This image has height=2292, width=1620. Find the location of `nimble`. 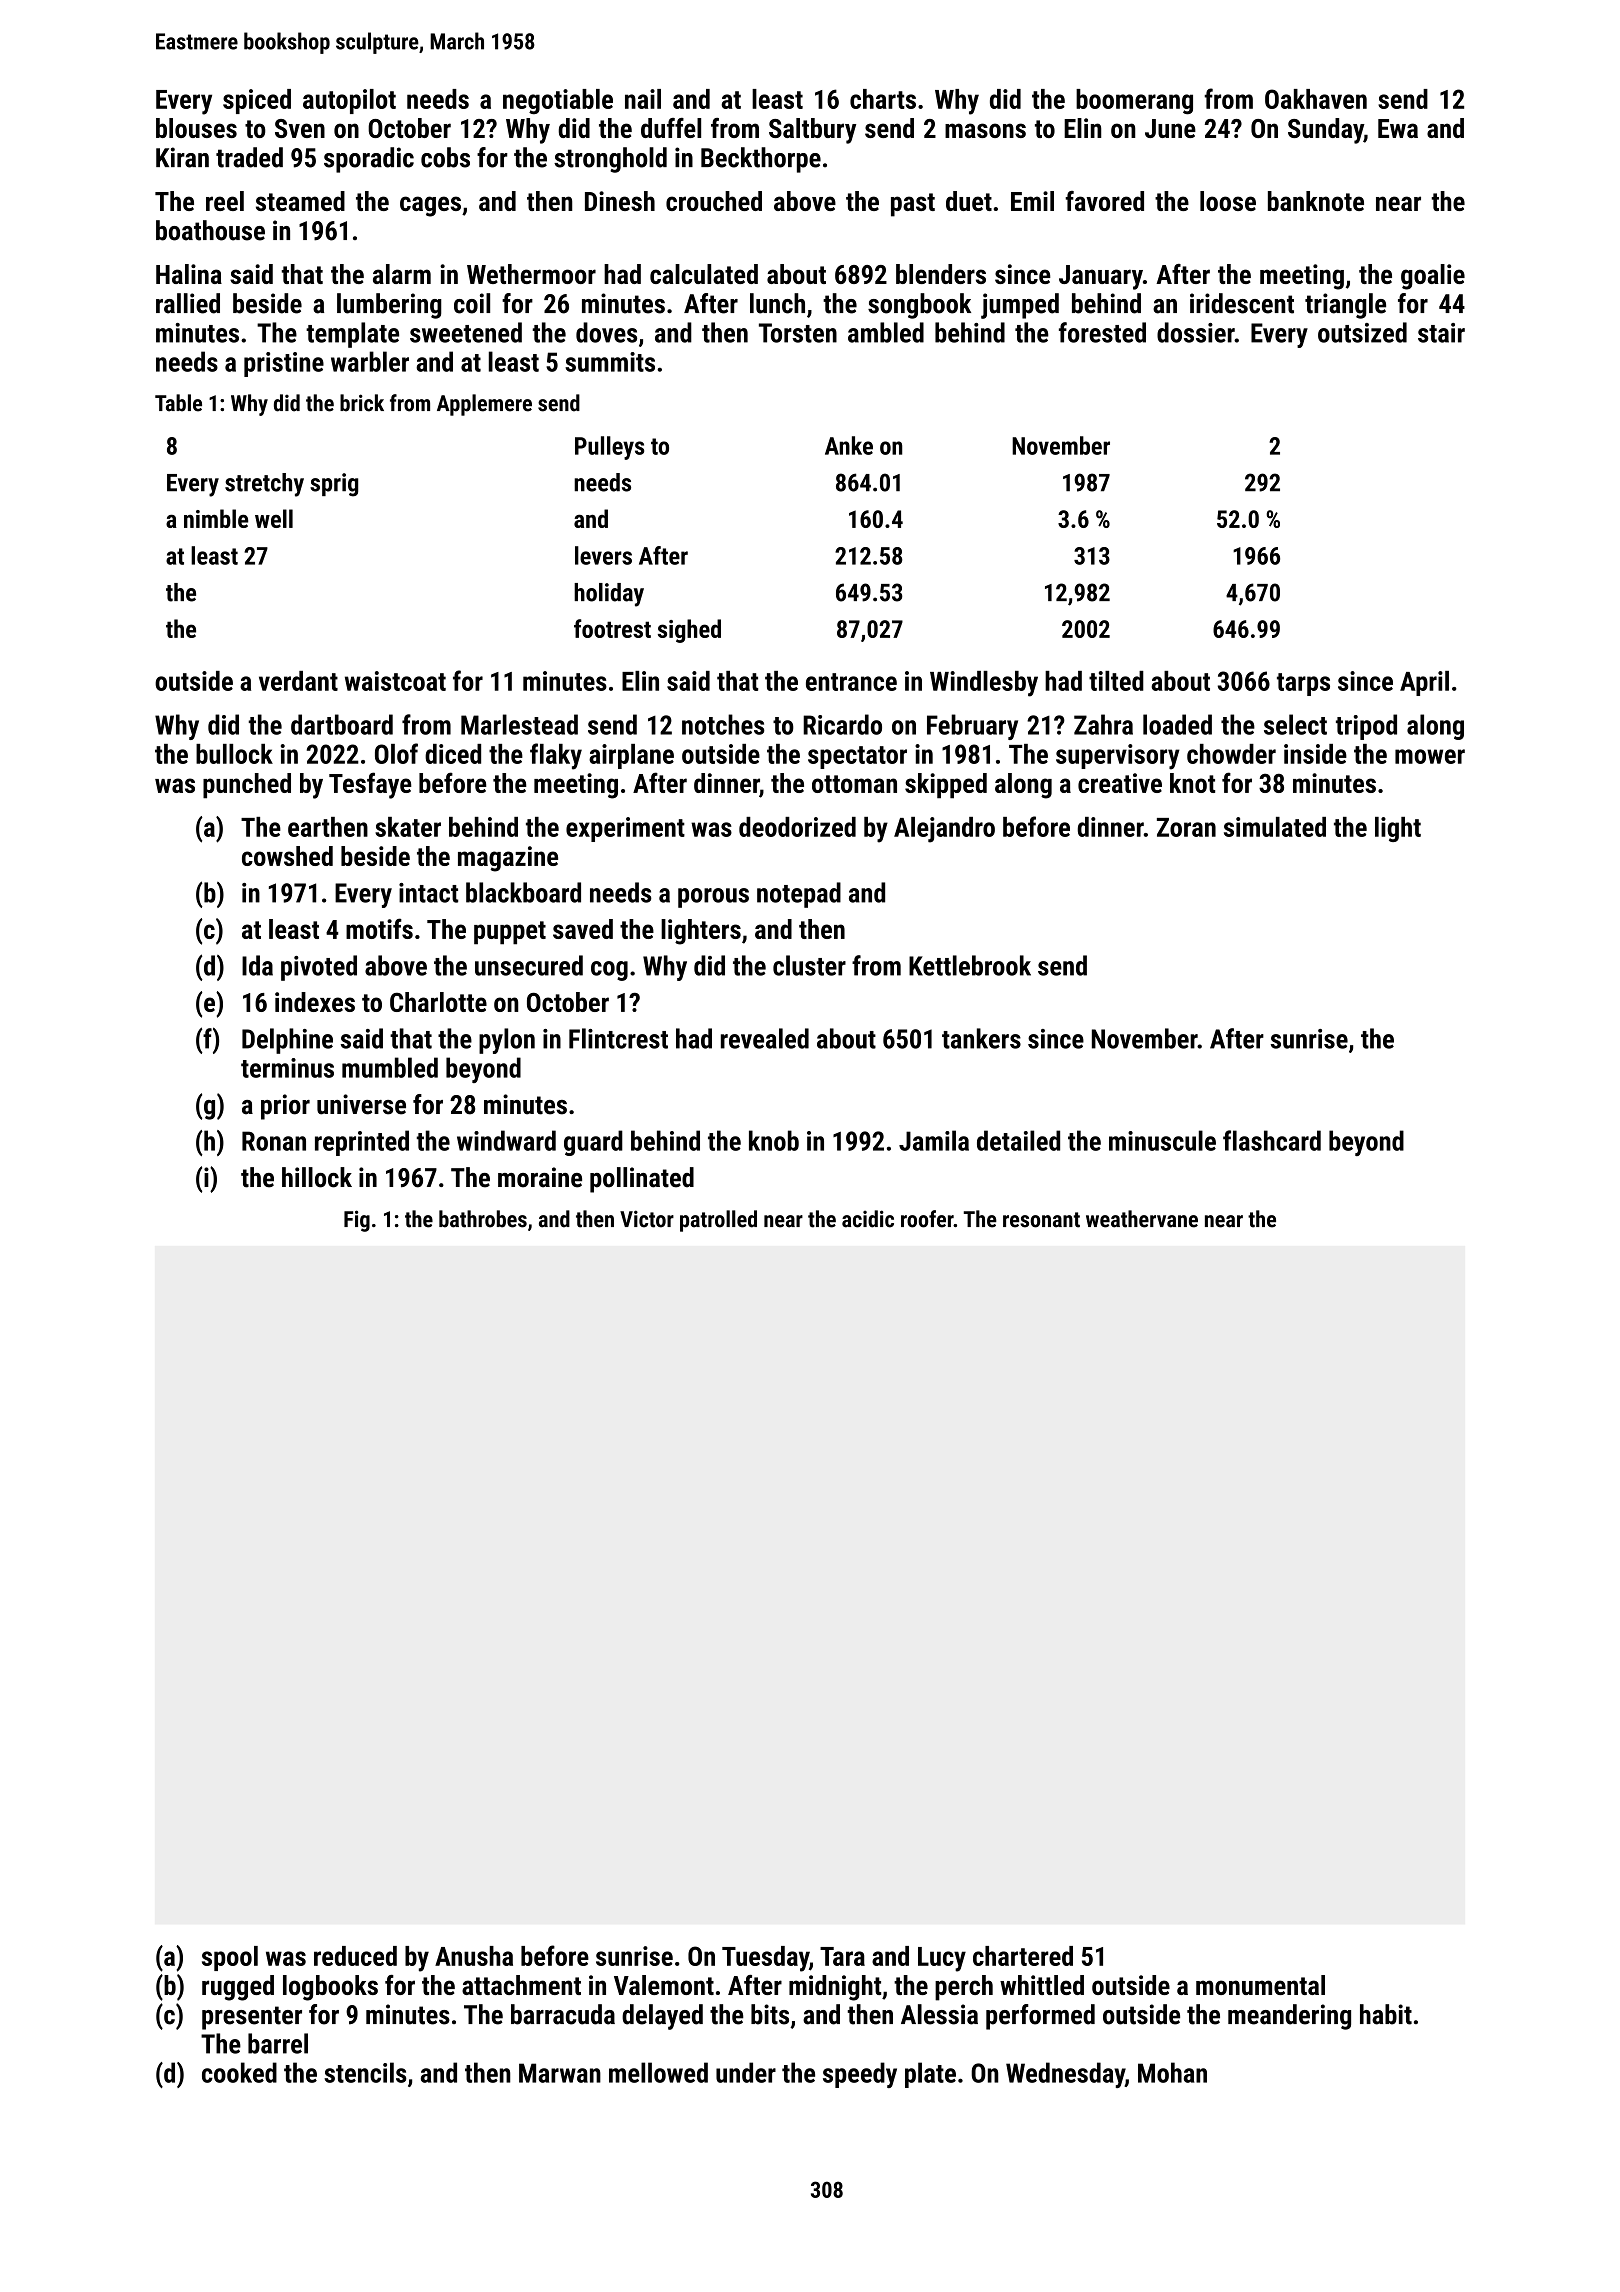

nimble is located at coordinates (216, 518).
